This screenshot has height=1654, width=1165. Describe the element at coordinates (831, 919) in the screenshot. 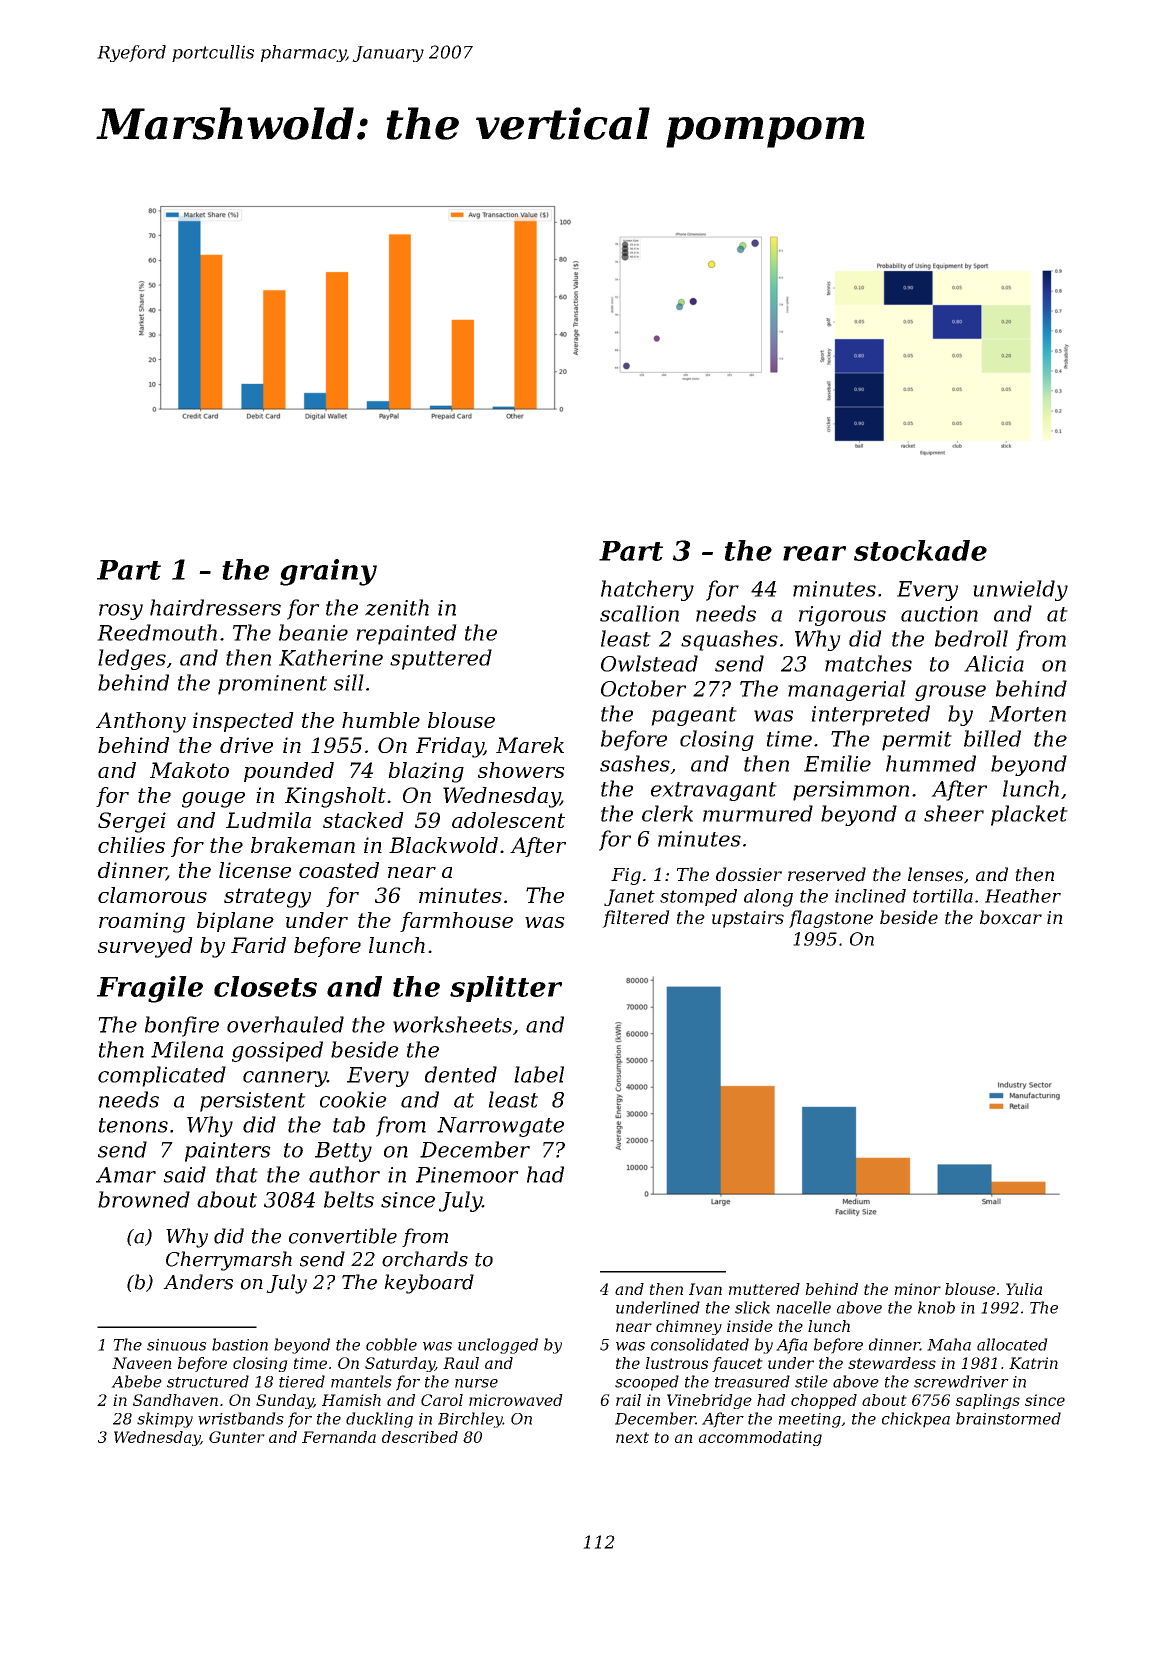

I see `flagstone` at that location.
